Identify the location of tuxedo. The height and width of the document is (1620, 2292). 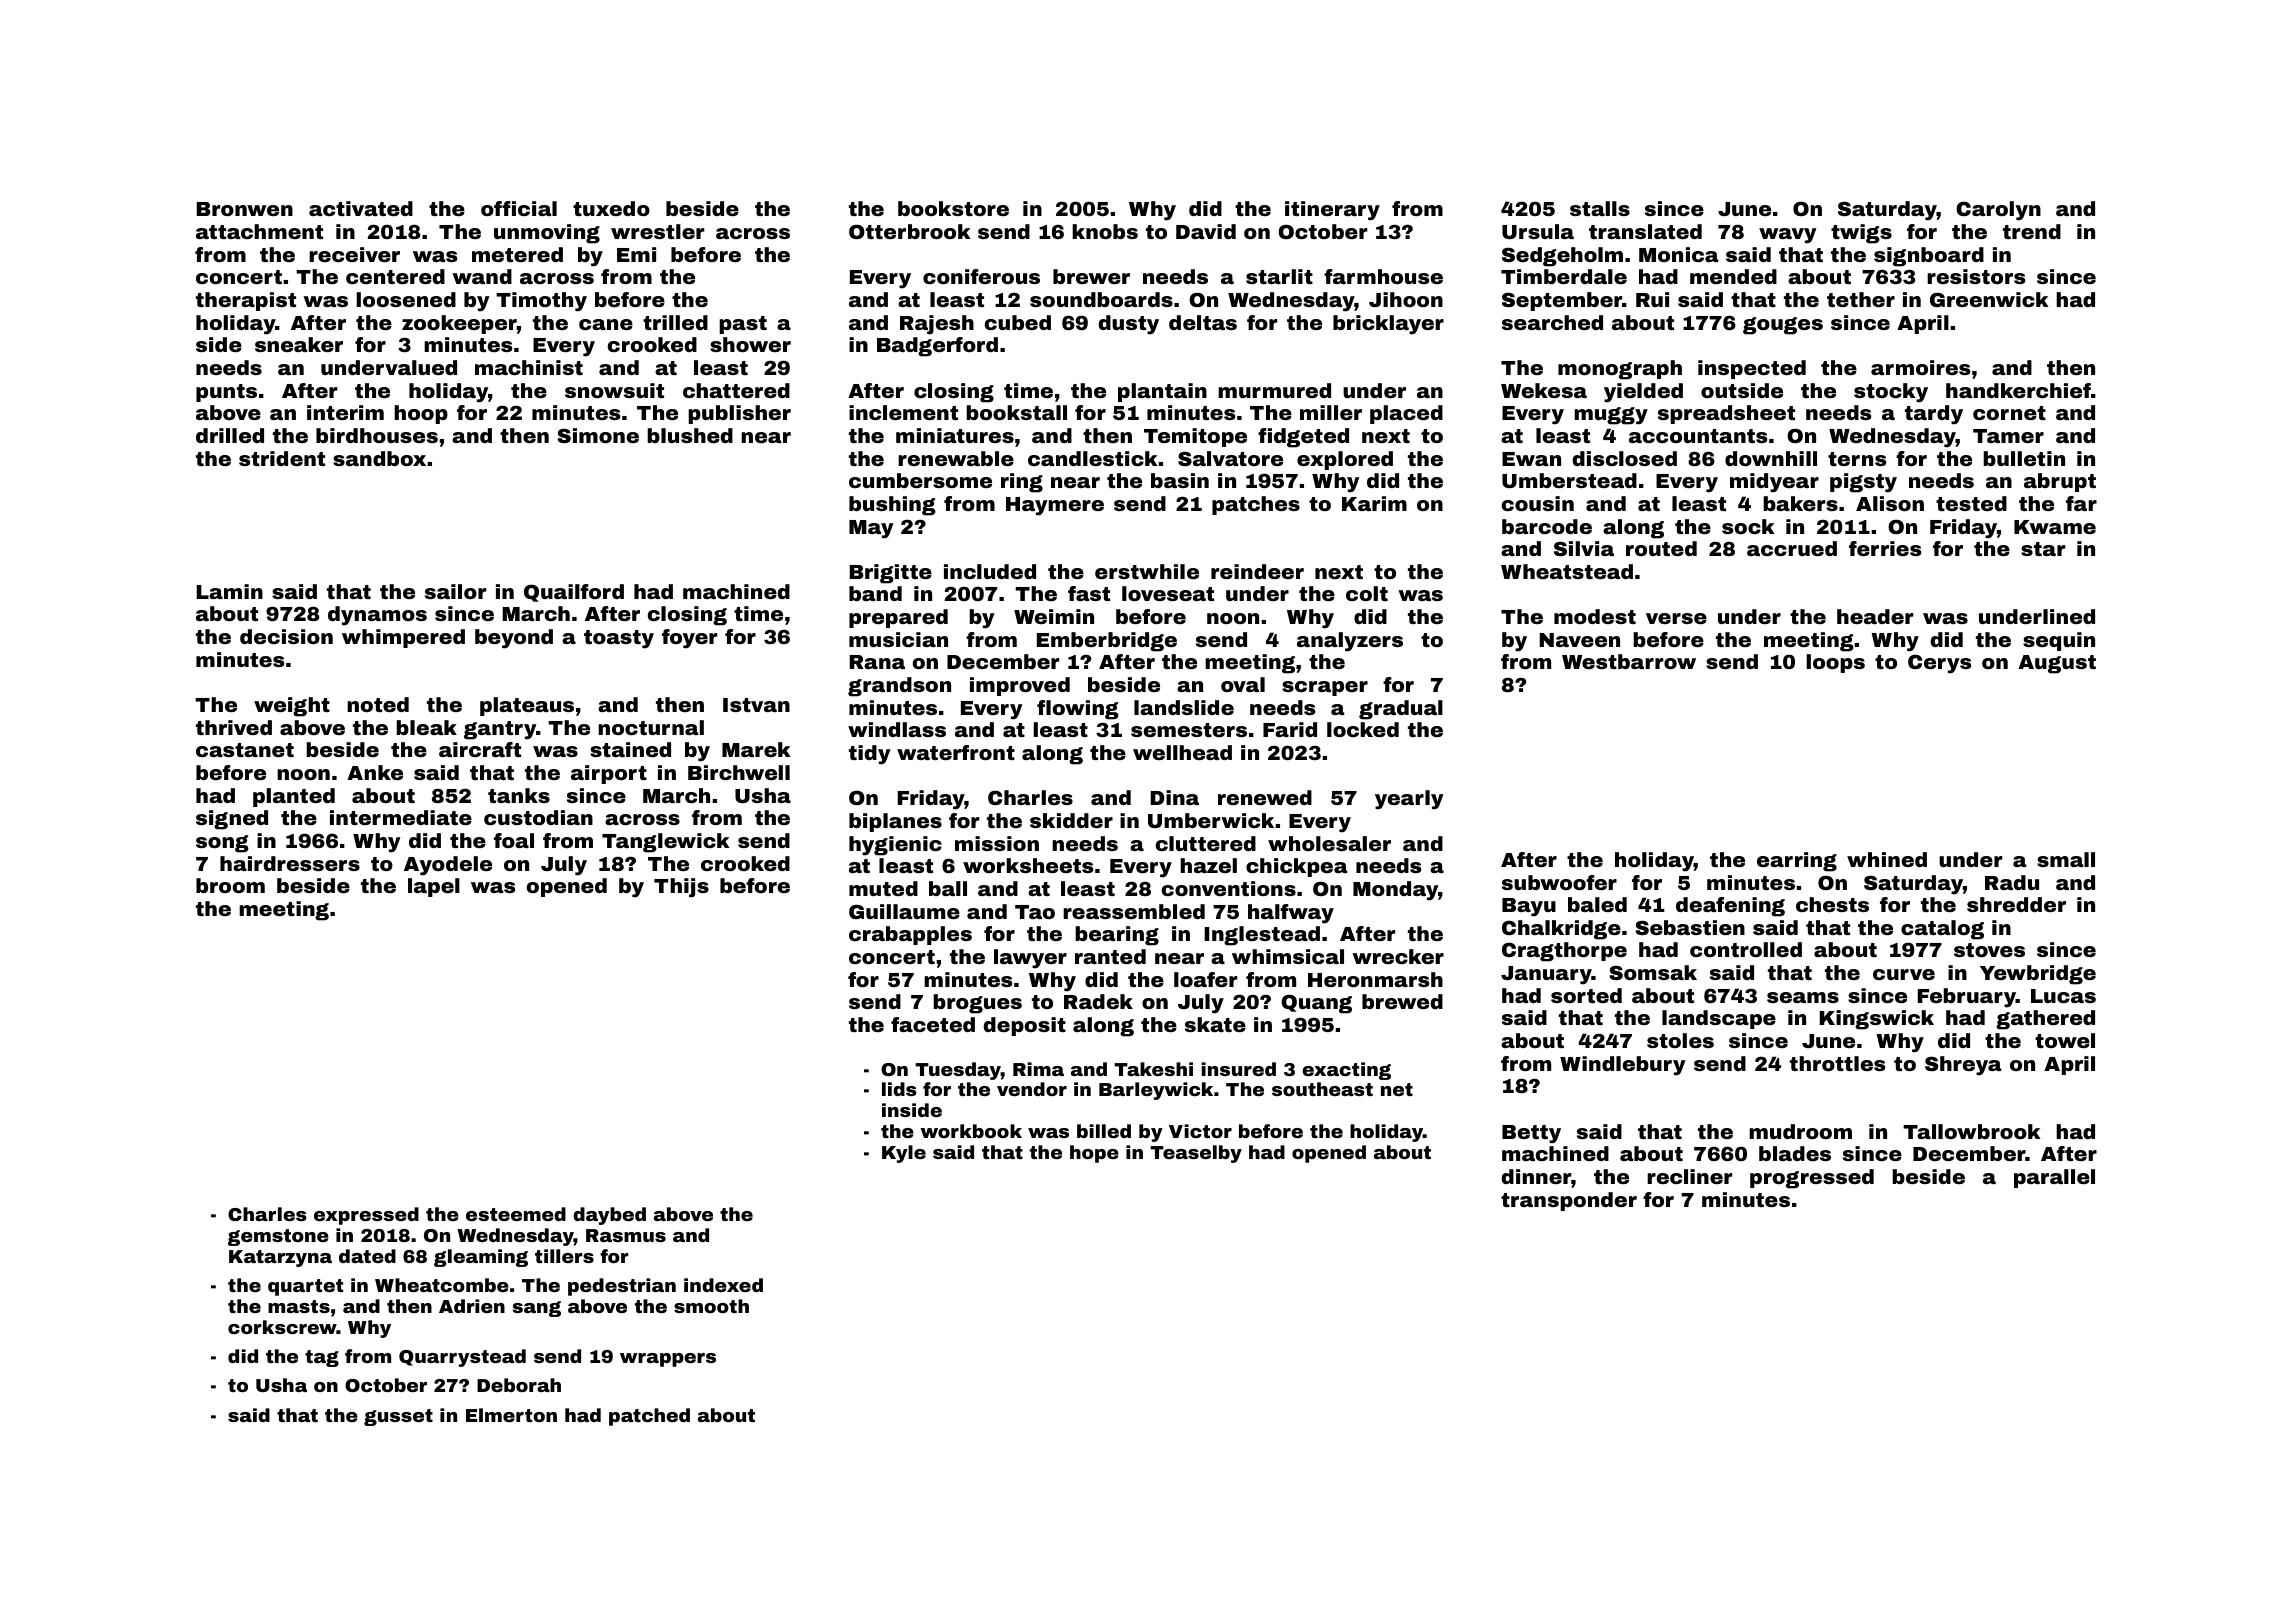
(611, 208).
